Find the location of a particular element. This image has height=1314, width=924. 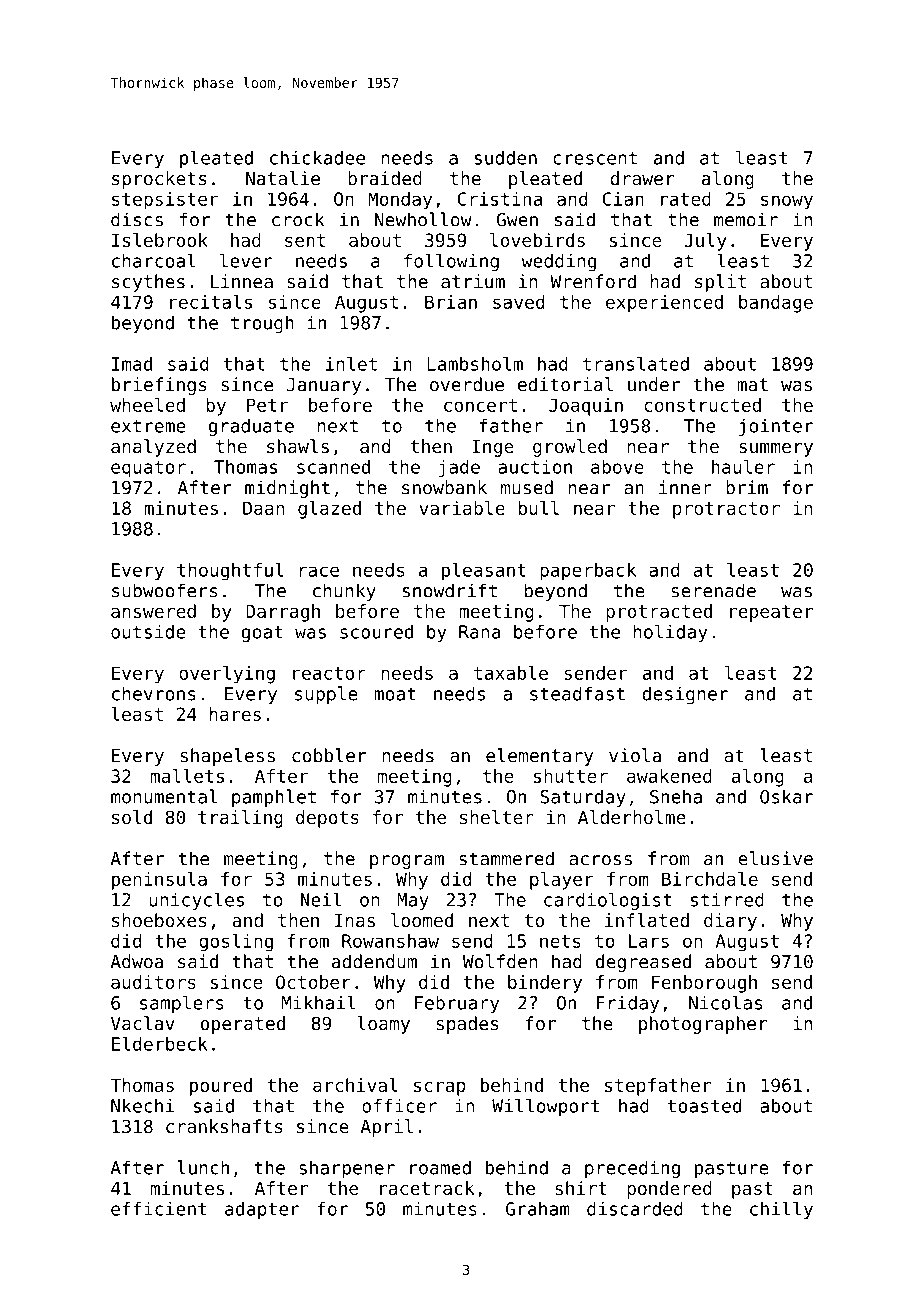

efficient is located at coordinates (159, 1209).
